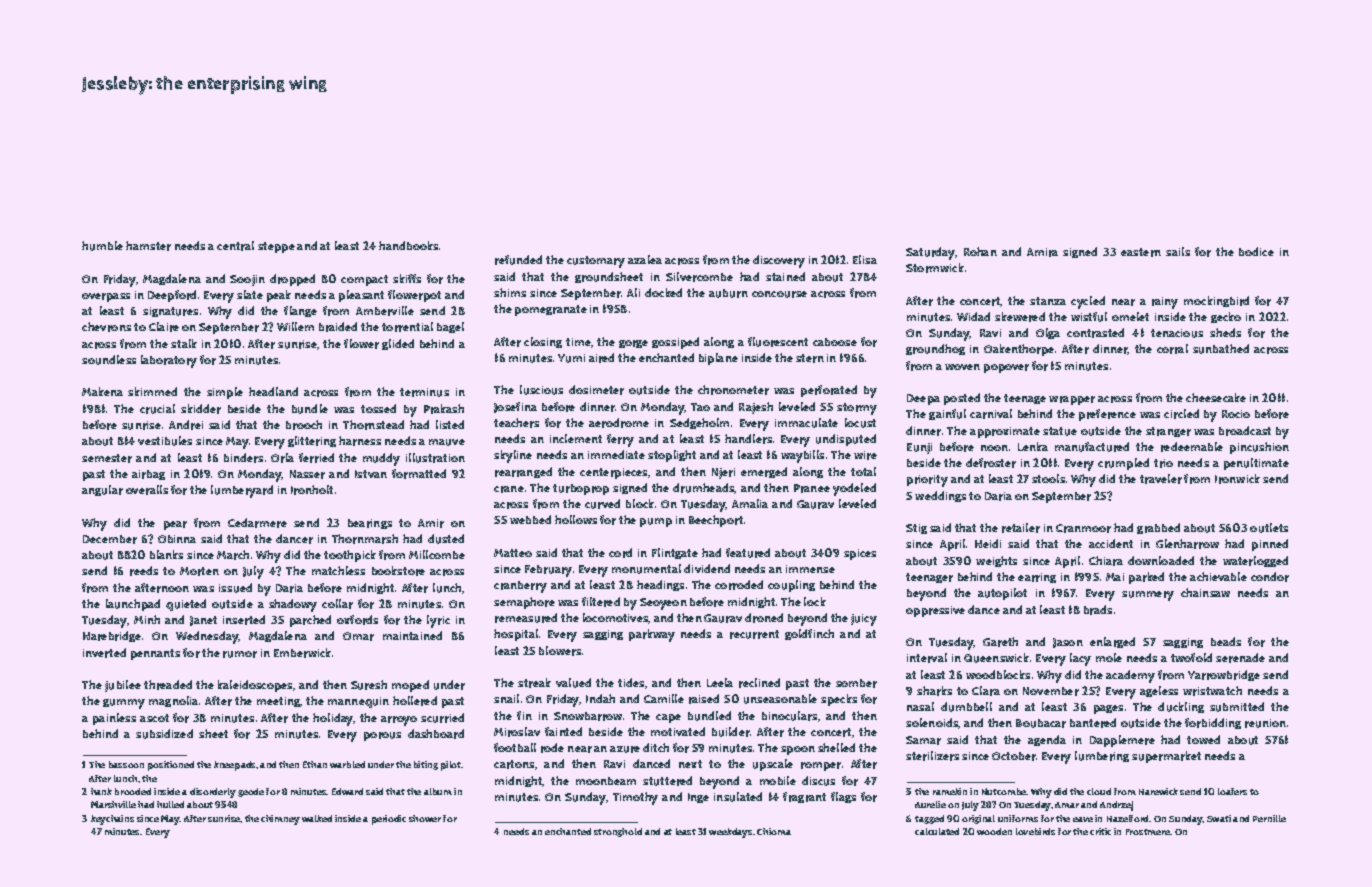 Image resolution: width=1372 pixels, height=887 pixels. I want to click on mole, so click(1109, 657).
